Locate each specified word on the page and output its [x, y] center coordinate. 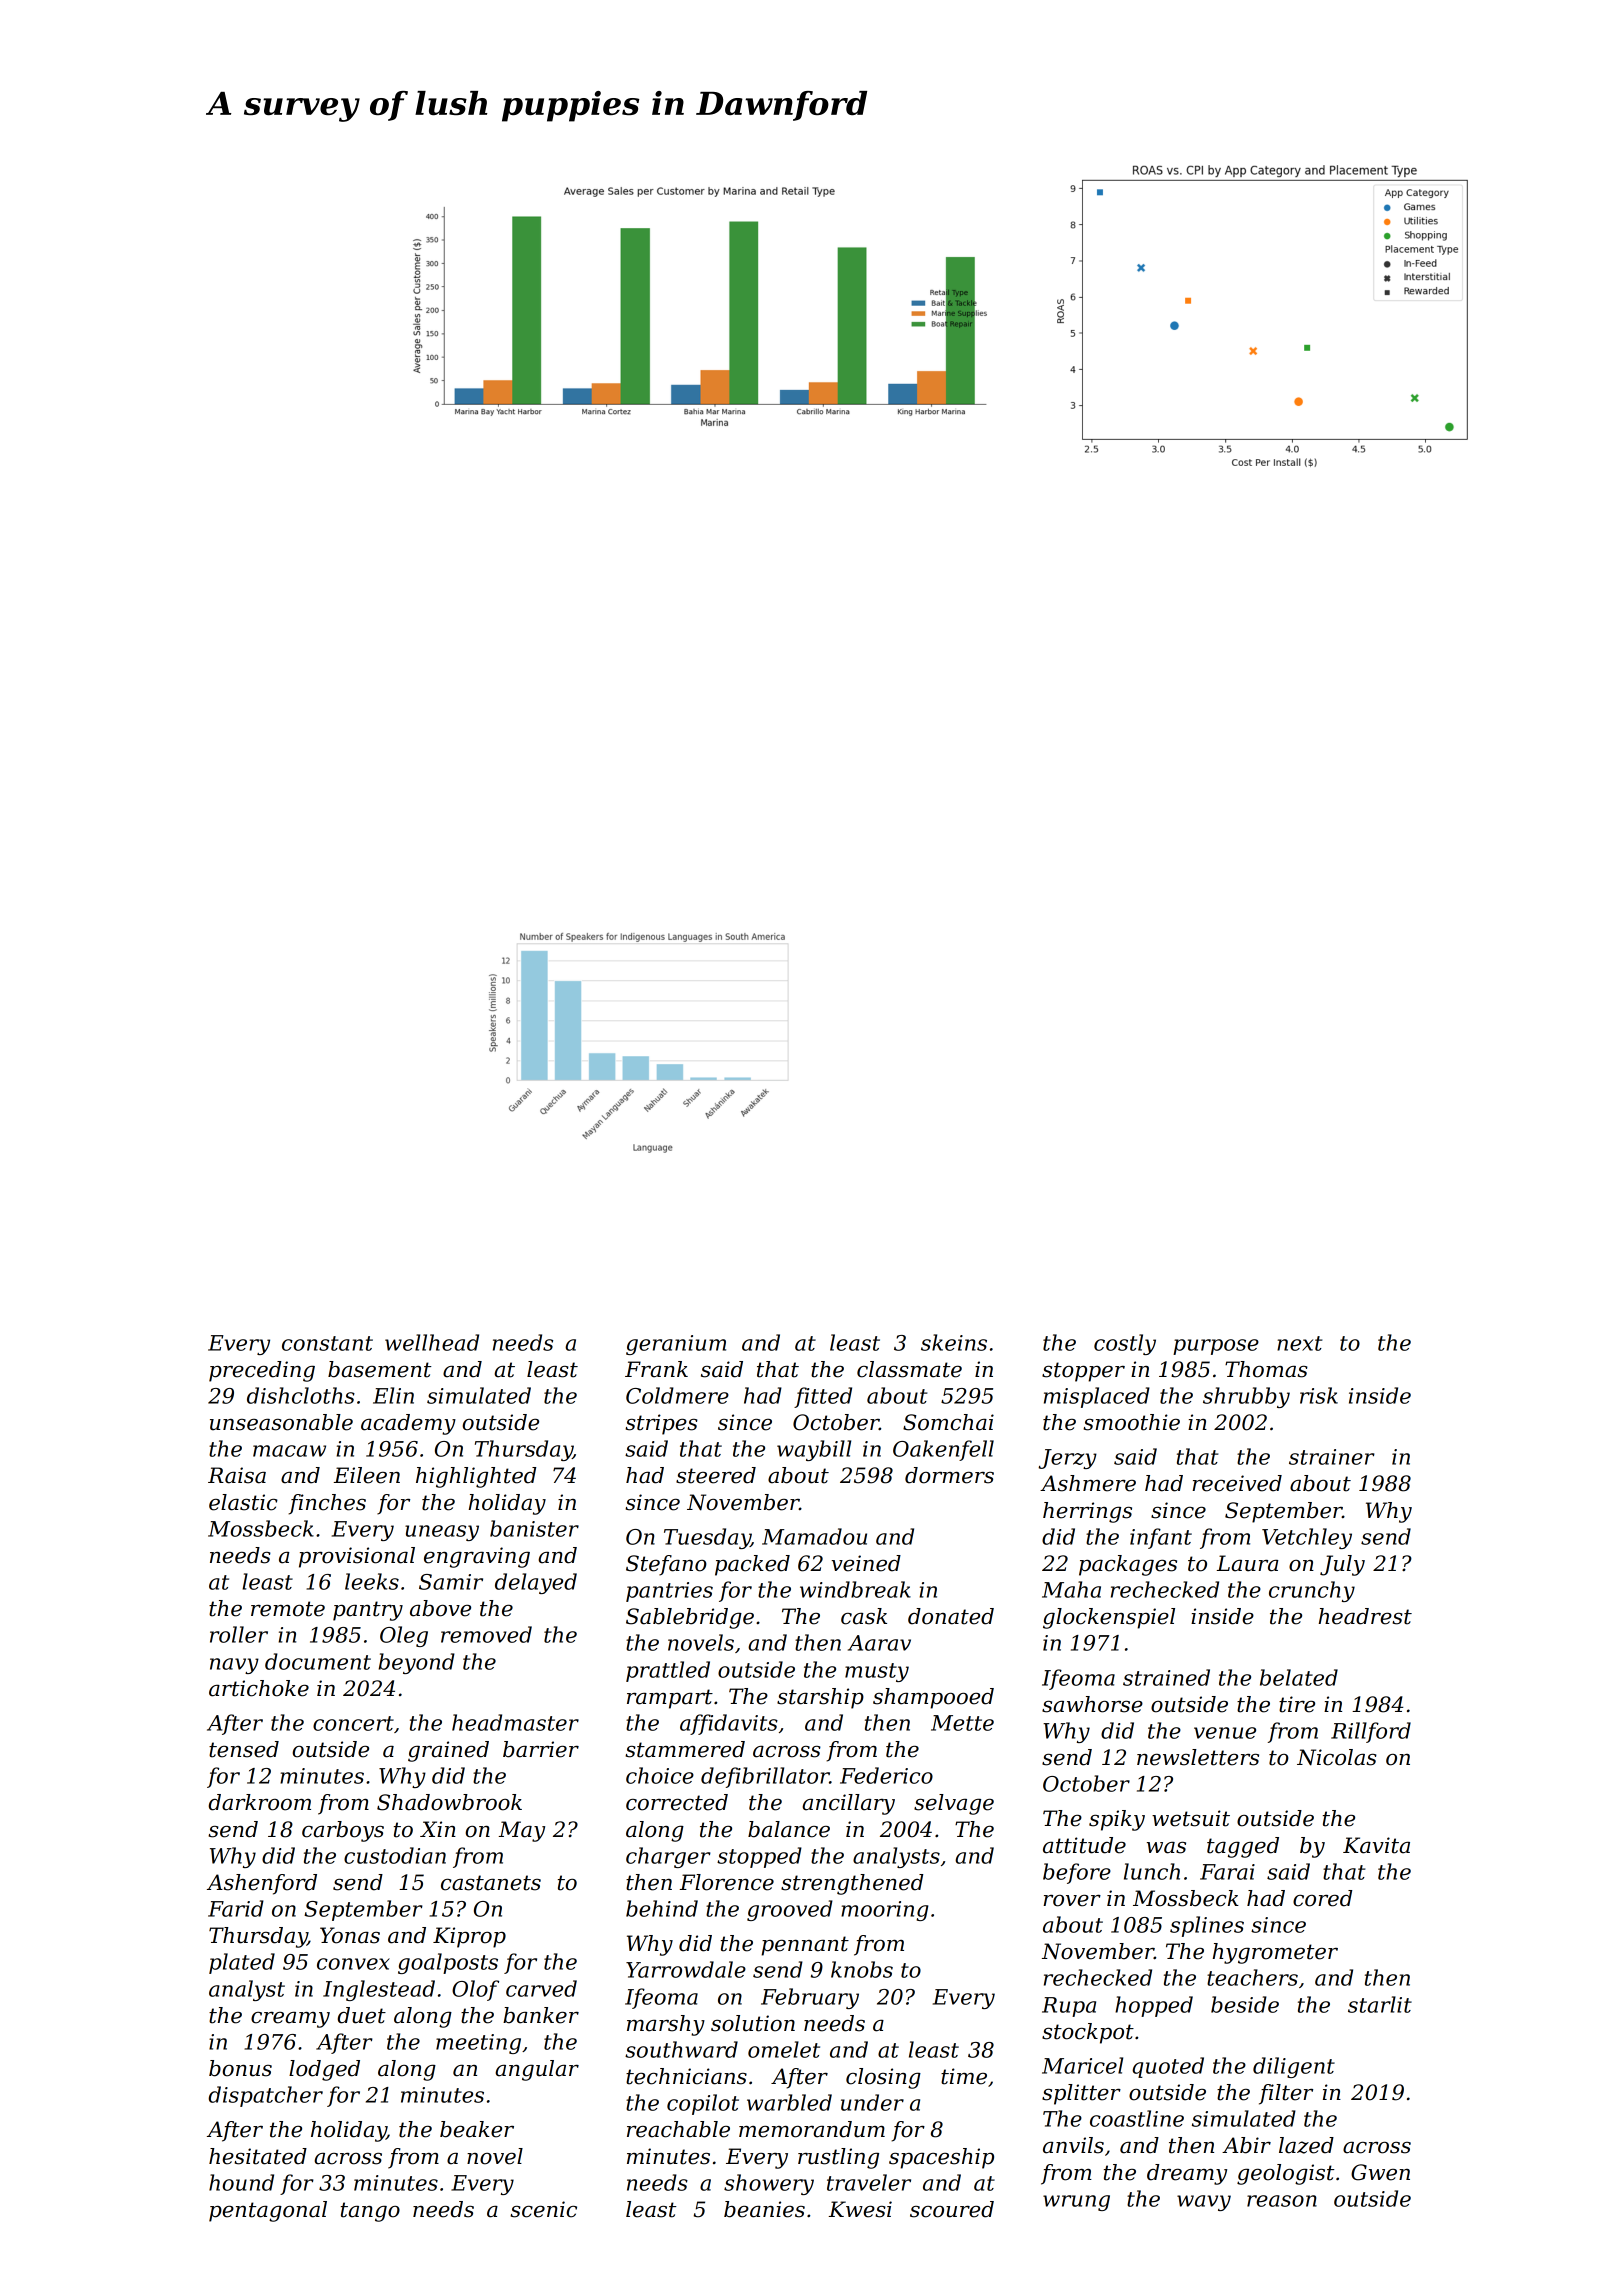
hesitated [258, 2156]
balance [789, 1829]
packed [752, 1565]
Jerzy [1067, 1459]
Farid [236, 1908]
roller [239, 1634]
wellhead [432, 1342]
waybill [814, 1450]
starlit [1380, 2004]
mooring [885, 1911]
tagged [1243, 1847]
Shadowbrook [449, 1802]
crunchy [1312, 1591]
